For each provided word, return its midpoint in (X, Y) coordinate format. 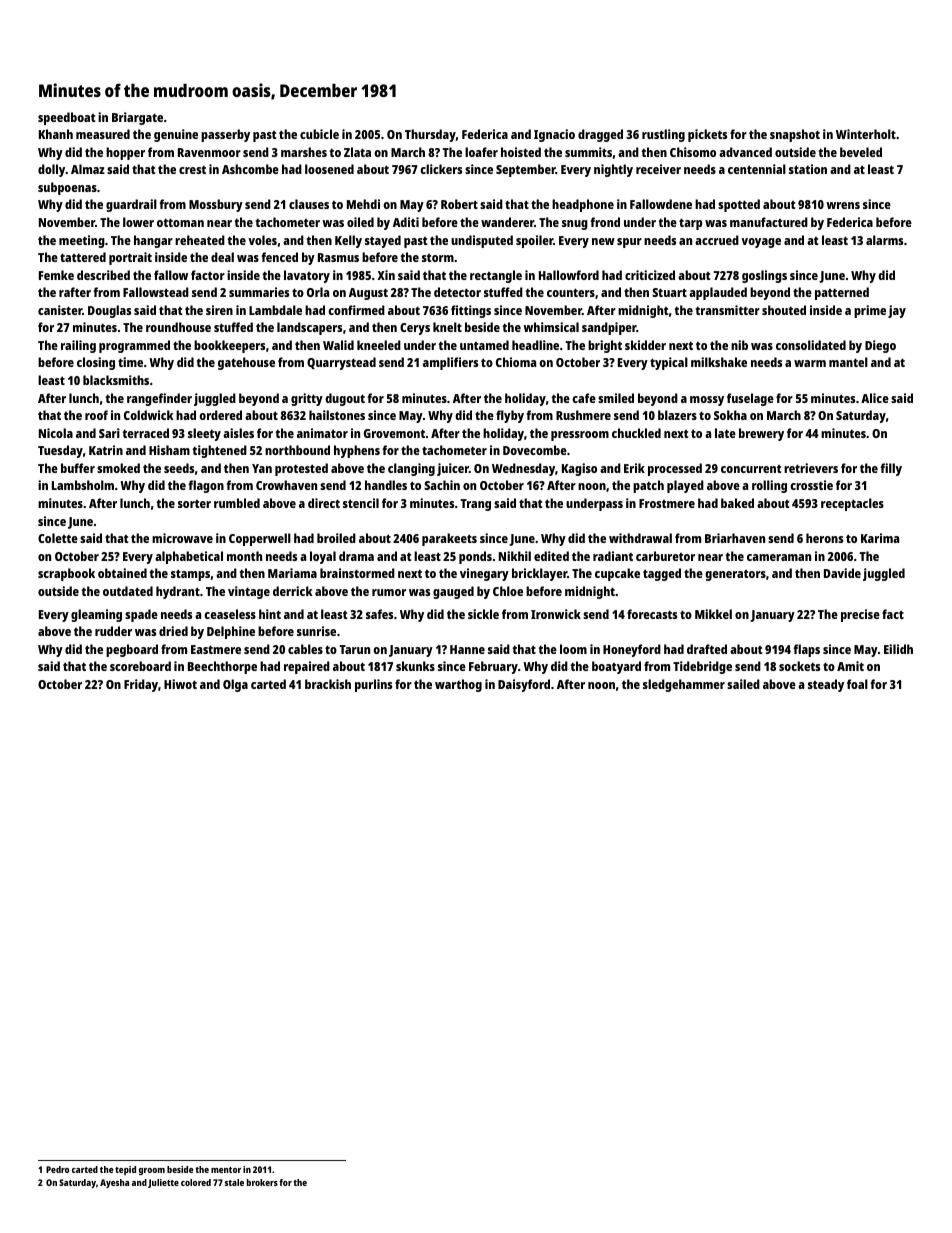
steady (826, 685)
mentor (226, 1170)
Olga (235, 685)
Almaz (88, 169)
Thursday (430, 135)
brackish (328, 684)
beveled (861, 152)
